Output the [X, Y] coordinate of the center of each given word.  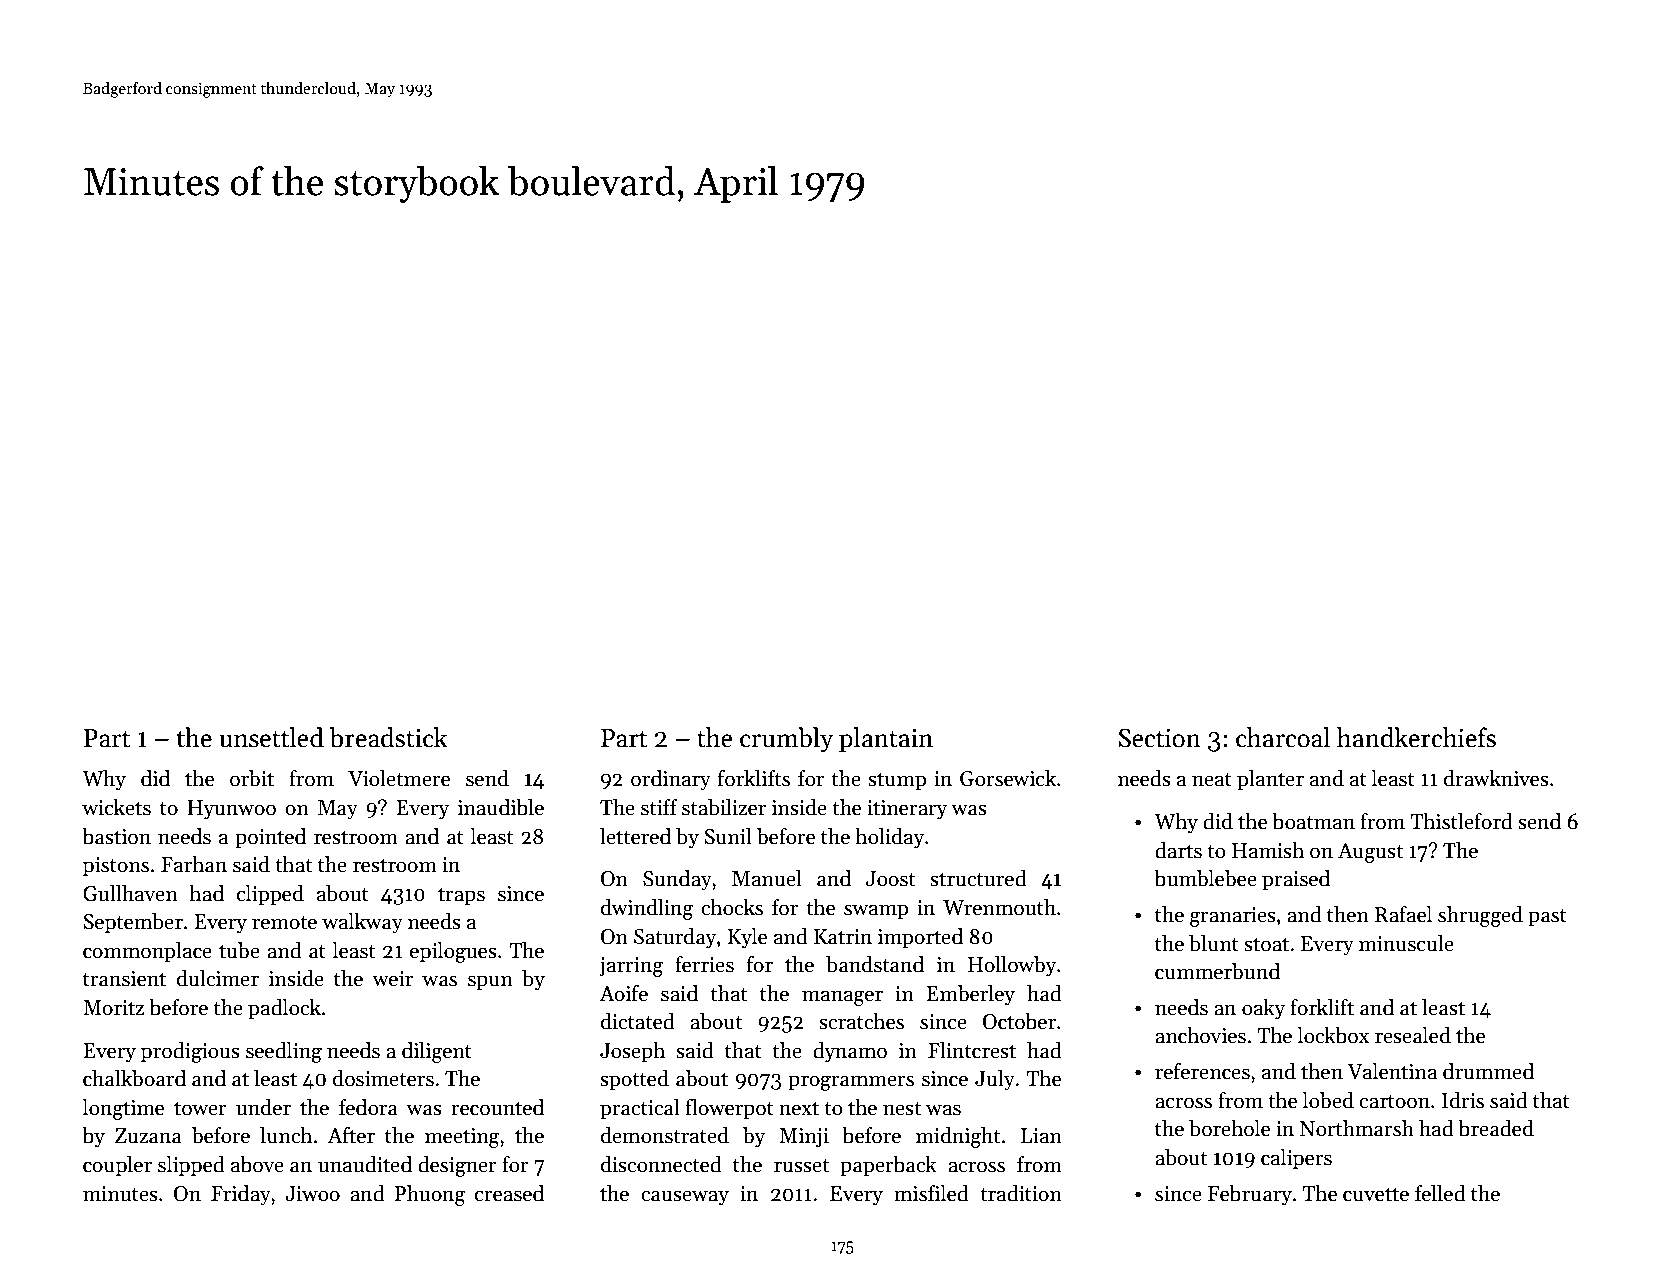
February [1250, 1195]
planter [1270, 780]
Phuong [430, 1195]
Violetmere [399, 778]
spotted [634, 1080]
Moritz [113, 1008]
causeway [685, 1198]
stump [897, 782]
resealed [1413, 1035]
